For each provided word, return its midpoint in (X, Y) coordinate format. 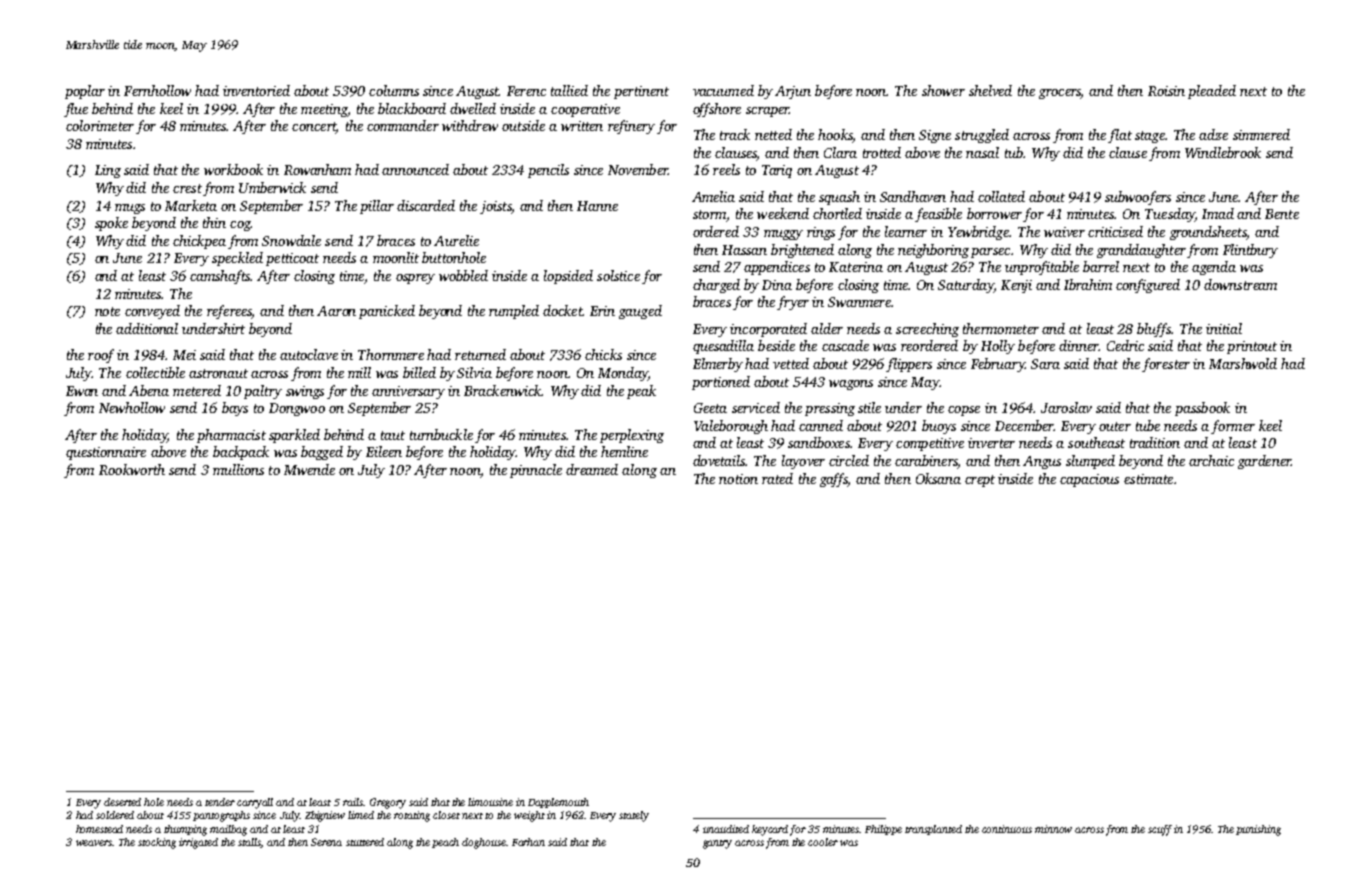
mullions (238, 469)
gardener (1264, 462)
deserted (122, 802)
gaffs (834, 480)
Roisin (1166, 91)
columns (394, 90)
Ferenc (526, 91)
